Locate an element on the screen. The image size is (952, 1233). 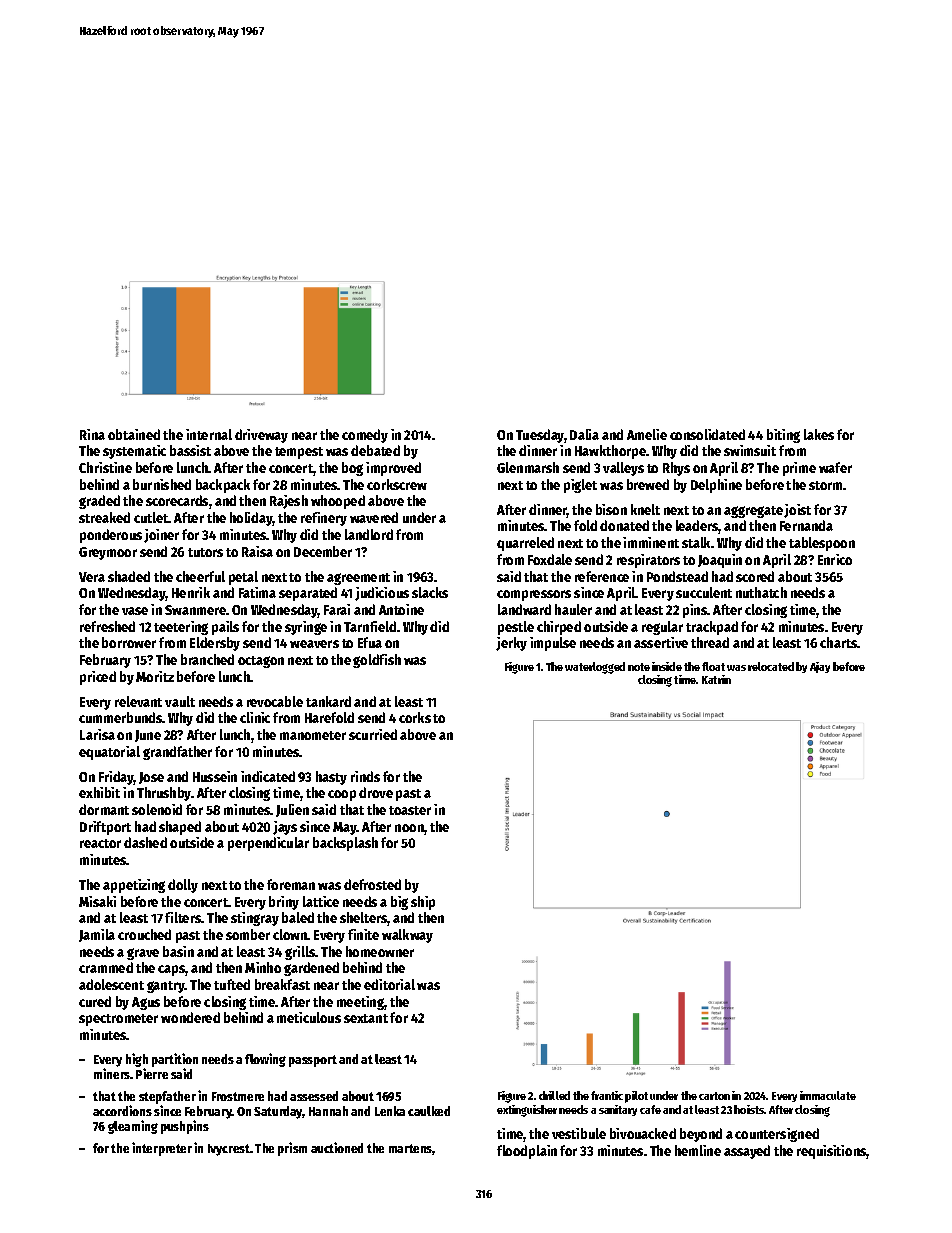
clinic is located at coordinates (255, 717).
